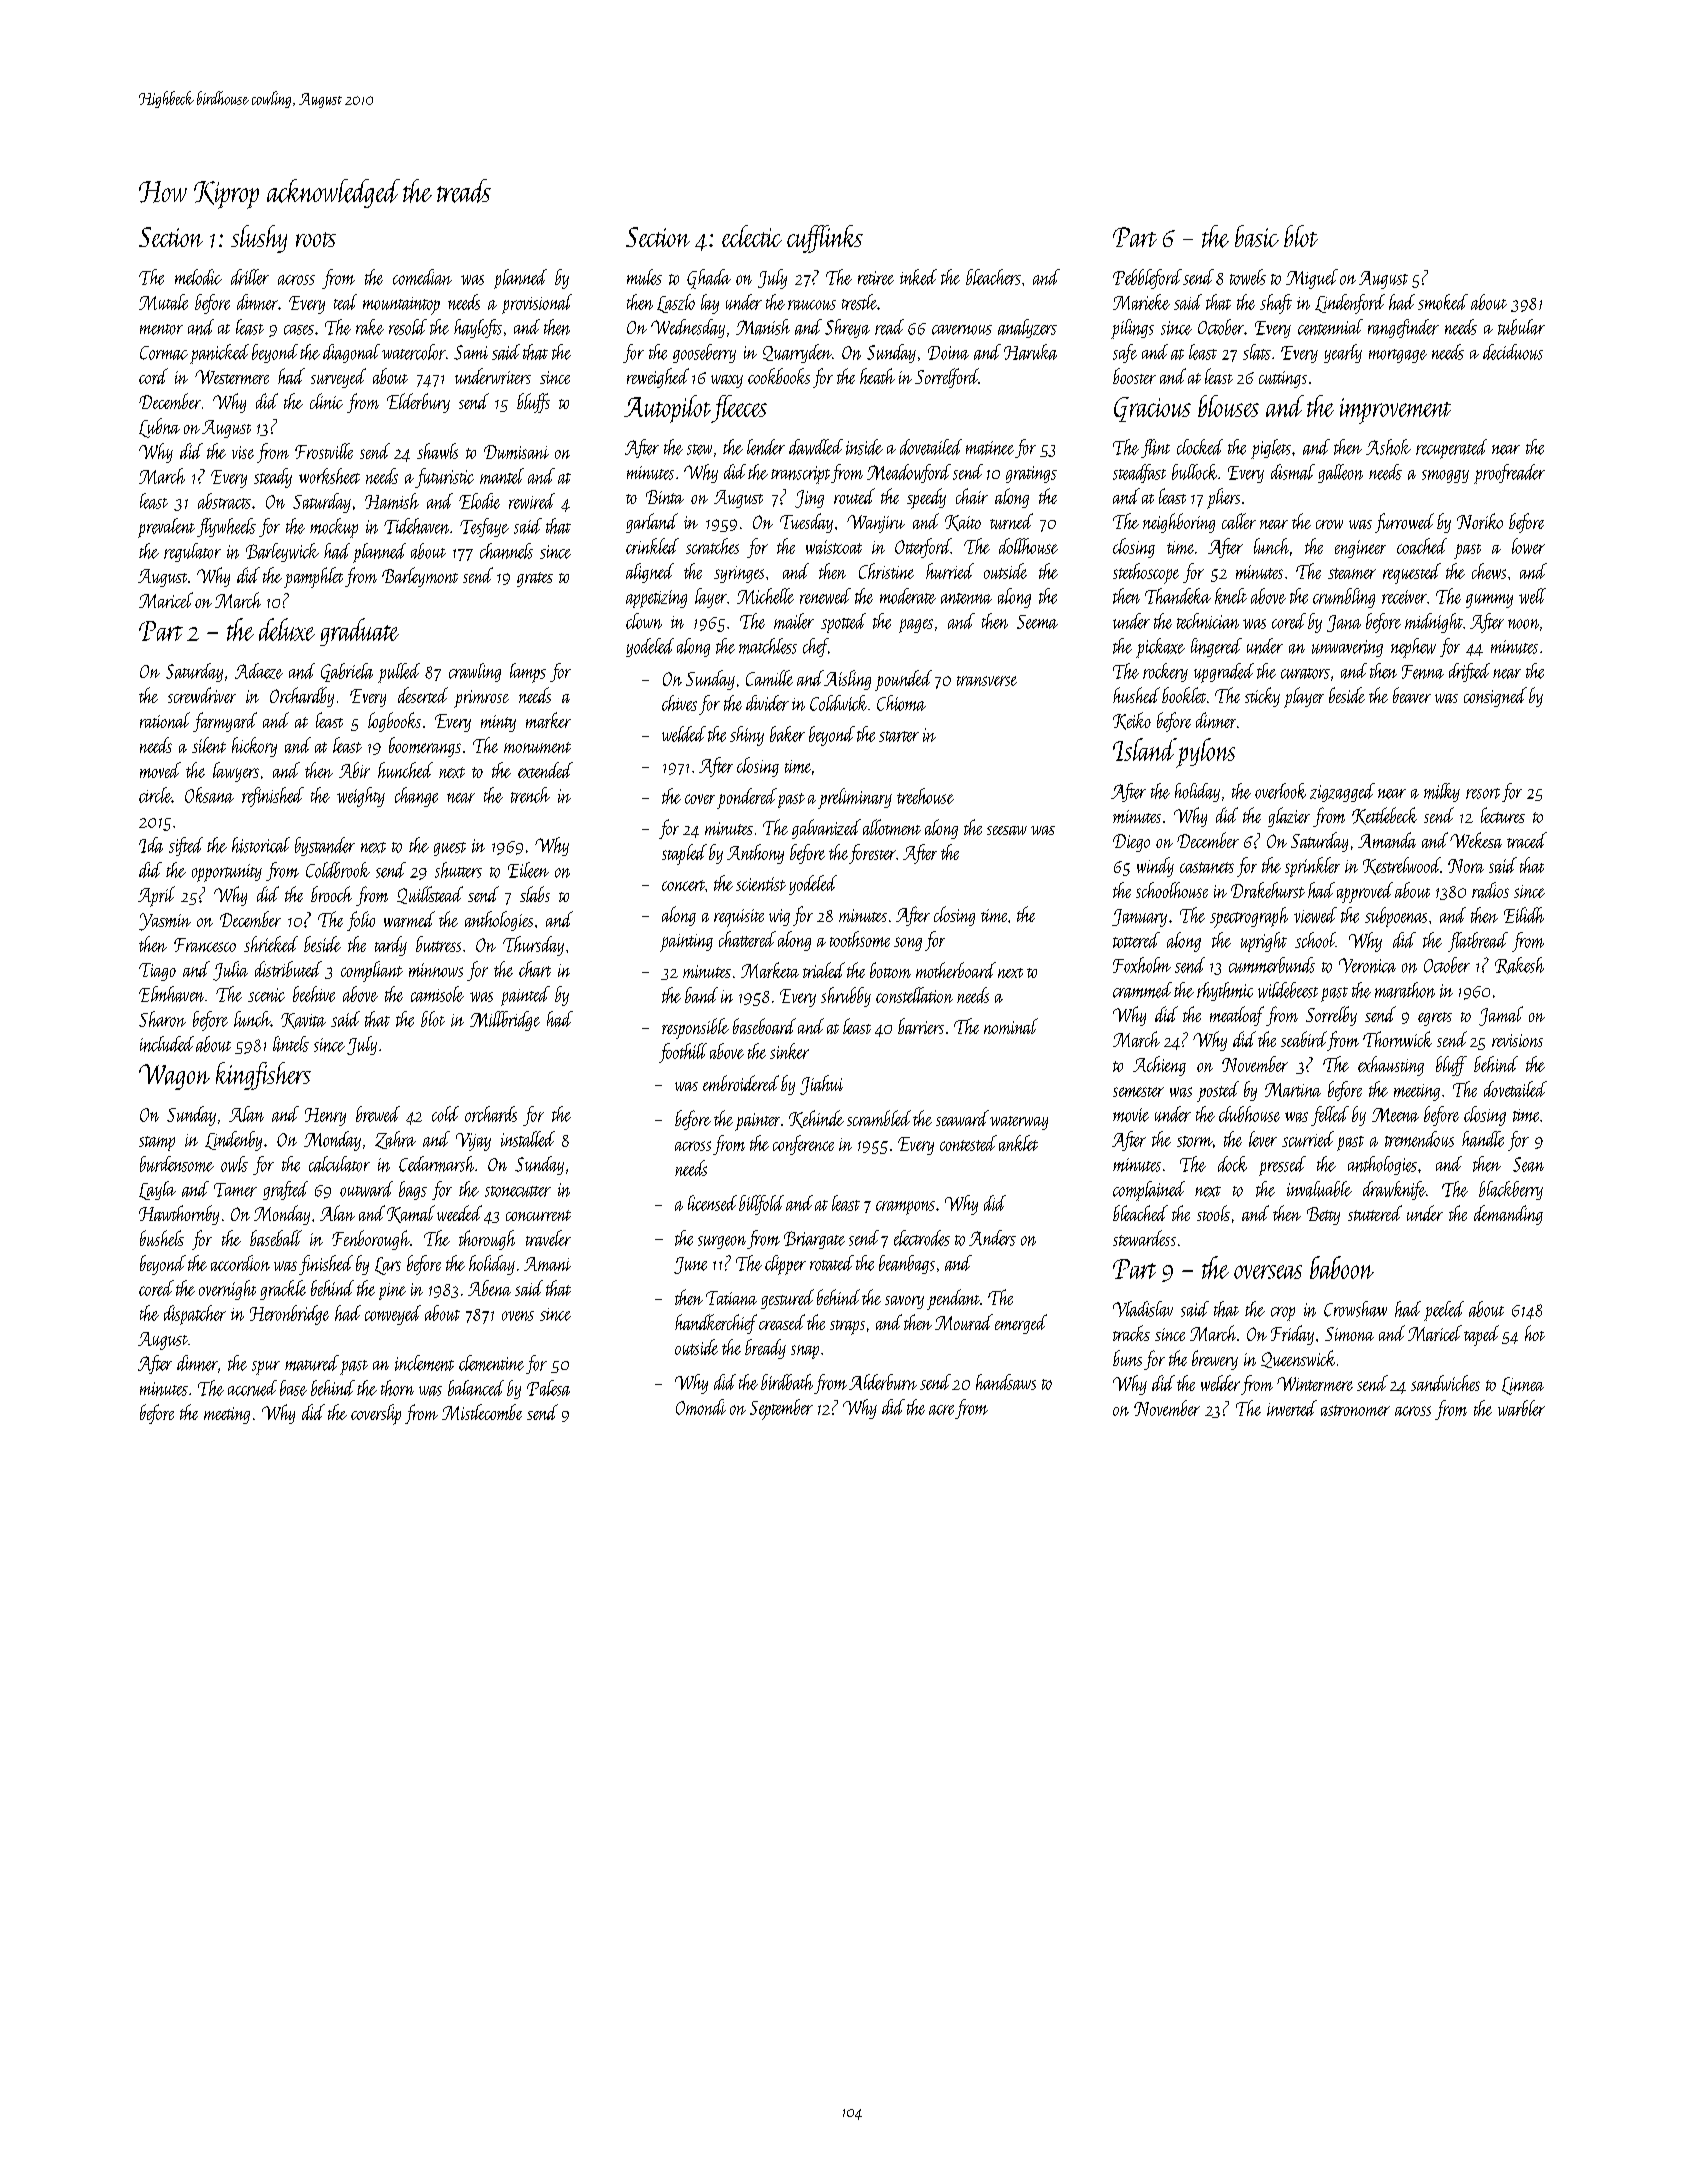 The image size is (1683, 2178). Describe the element at coordinates (1483, 793) in the screenshot. I see `resort` at that location.
